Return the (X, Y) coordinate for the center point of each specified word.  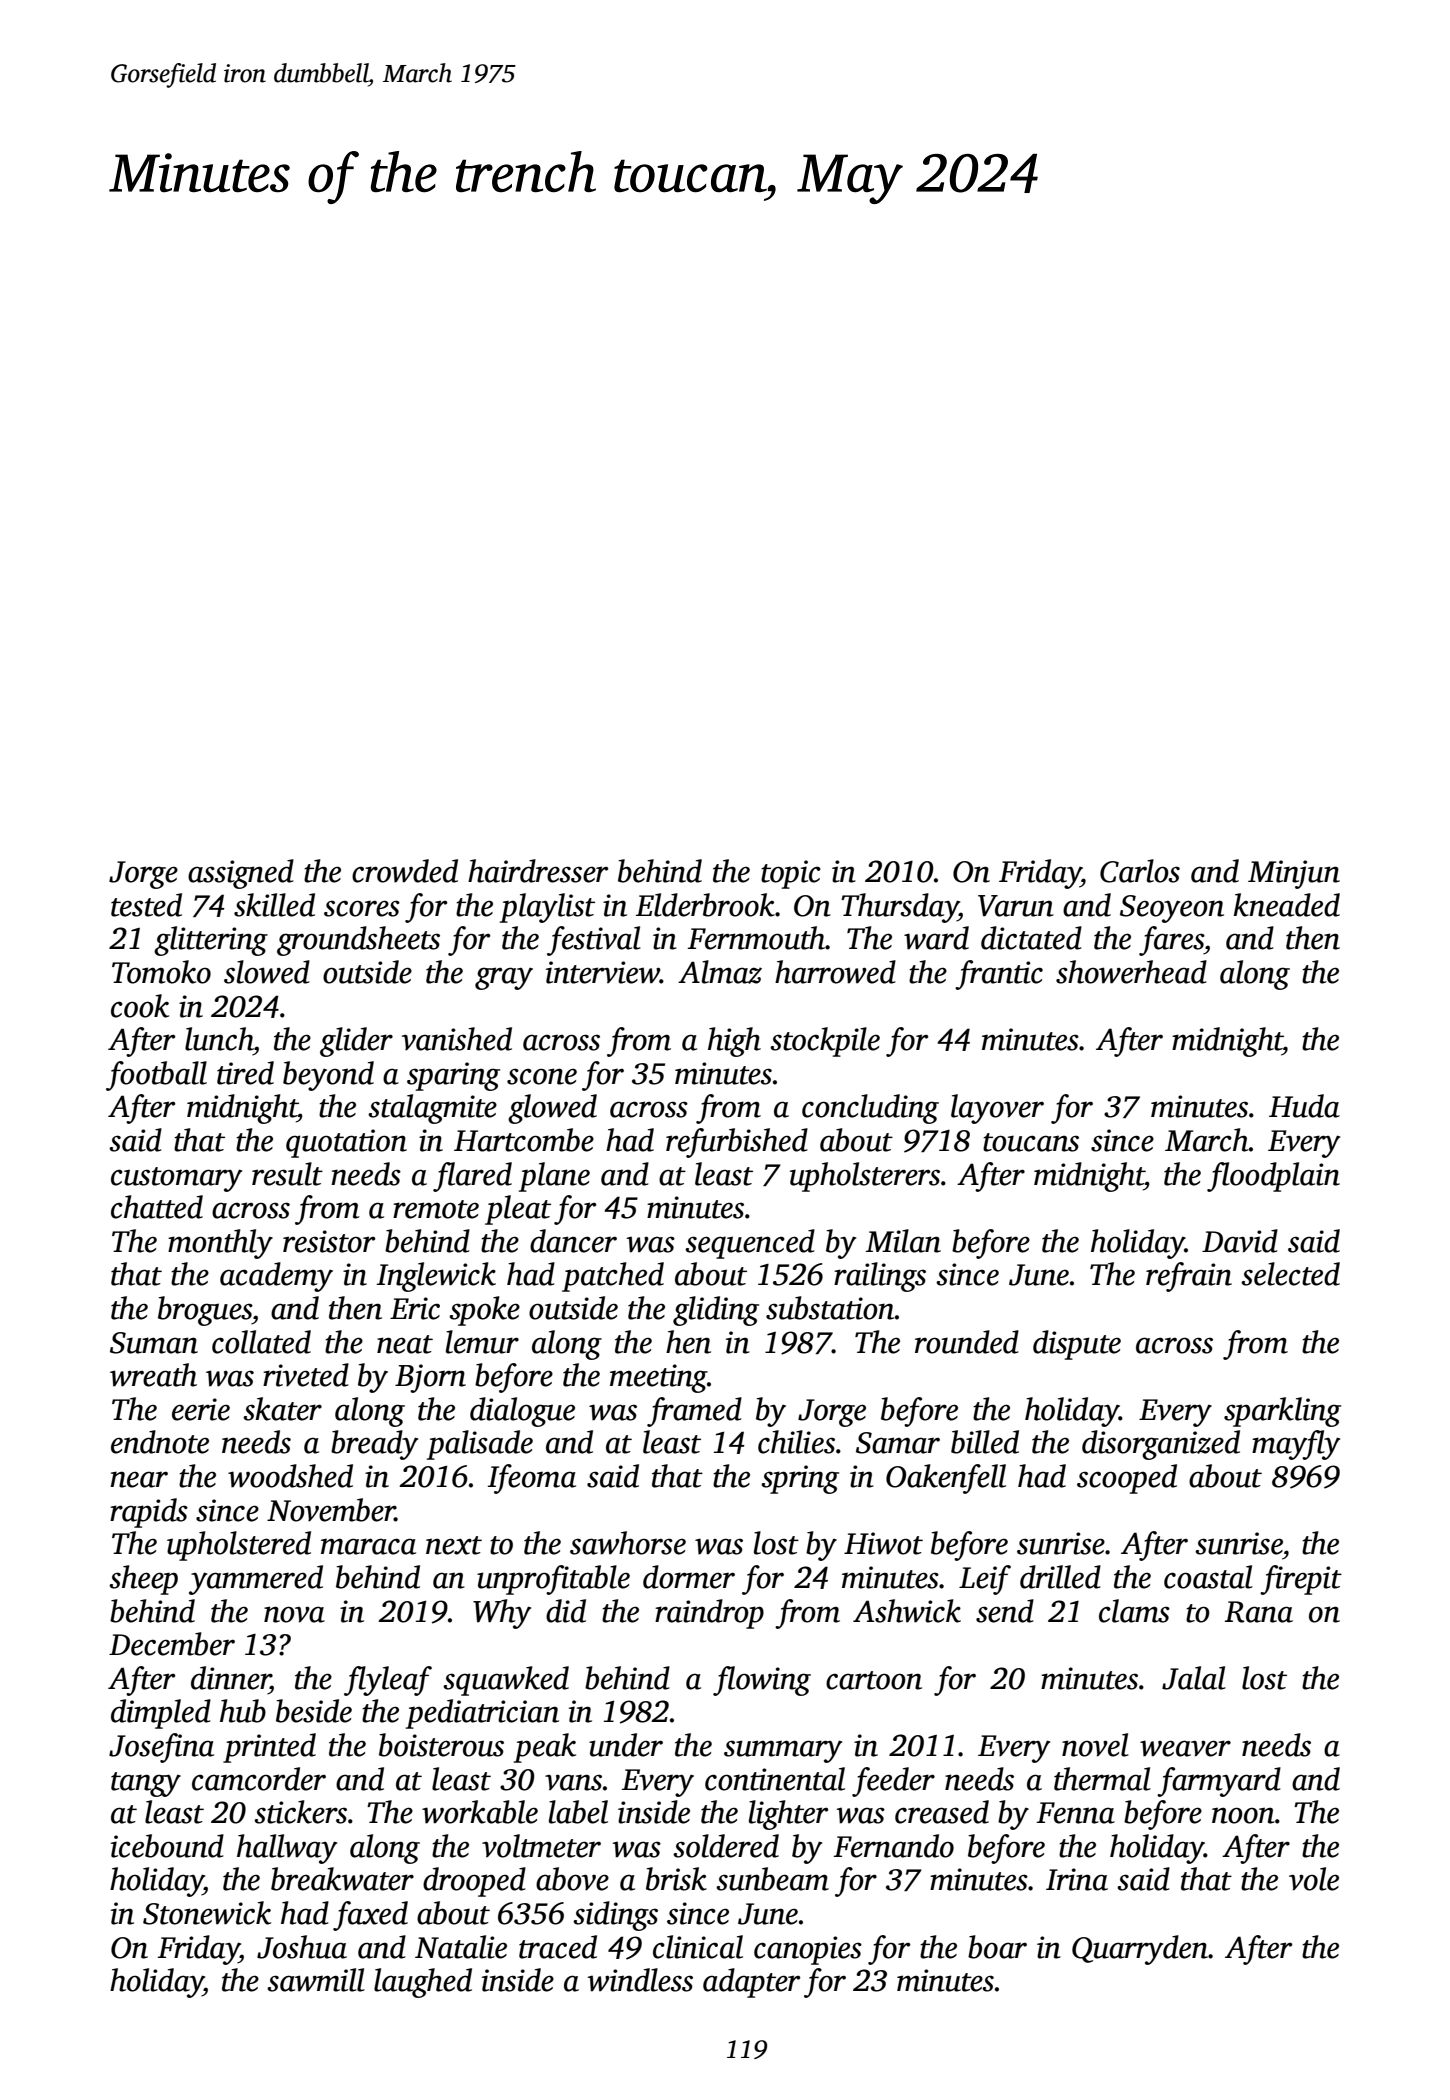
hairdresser (538, 871)
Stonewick (207, 1913)
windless (640, 1980)
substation (830, 1308)
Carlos (1140, 871)
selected (1290, 1274)
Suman (154, 1343)
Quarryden (1140, 1950)
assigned (241, 874)
